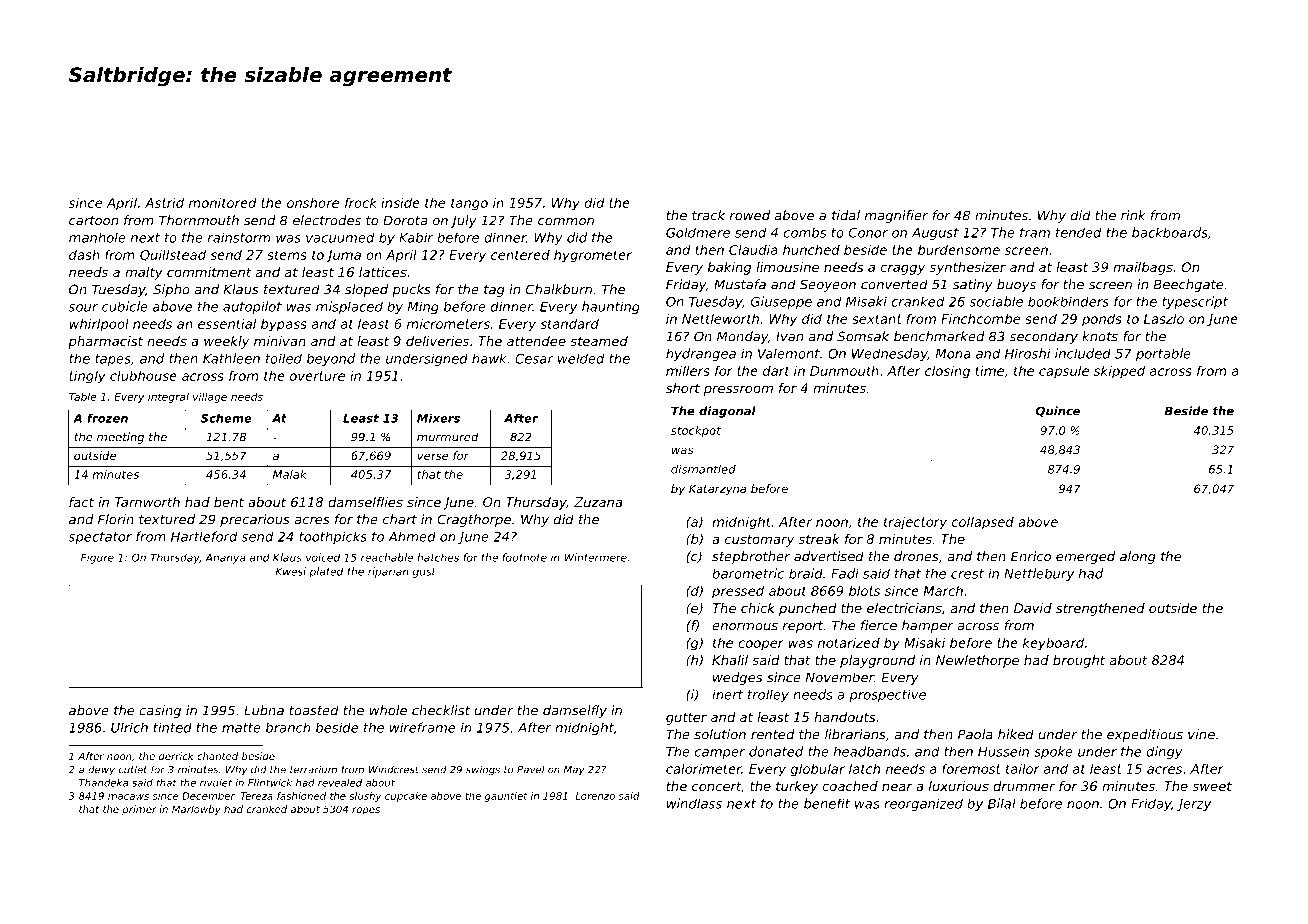 Image resolution: width=1308 pixels, height=924 pixels. Describe the element at coordinates (1170, 232) in the screenshot. I see `backboards` at that location.
